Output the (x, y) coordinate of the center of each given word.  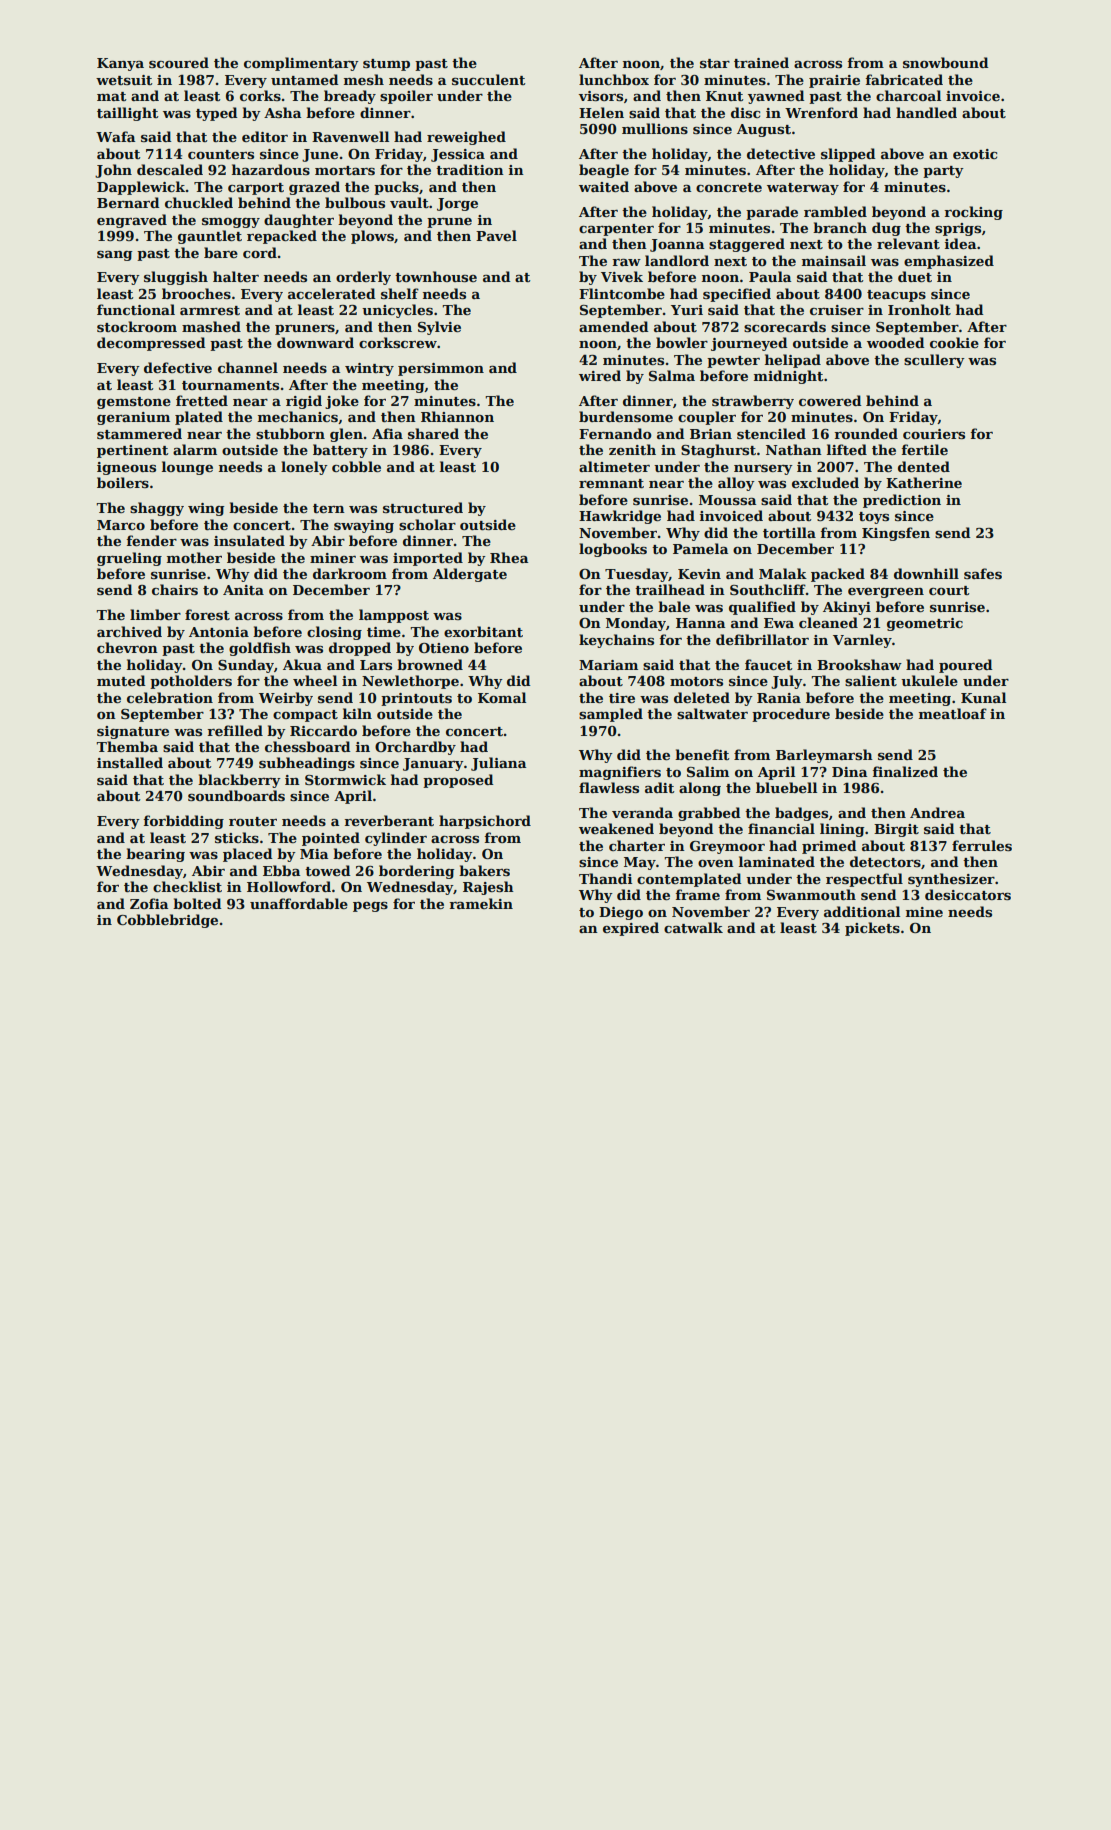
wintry (369, 369)
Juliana (498, 764)
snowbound (946, 62)
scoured (179, 62)
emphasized (949, 262)
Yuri (687, 310)
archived (129, 631)
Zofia (149, 903)
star (715, 63)
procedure (791, 715)
